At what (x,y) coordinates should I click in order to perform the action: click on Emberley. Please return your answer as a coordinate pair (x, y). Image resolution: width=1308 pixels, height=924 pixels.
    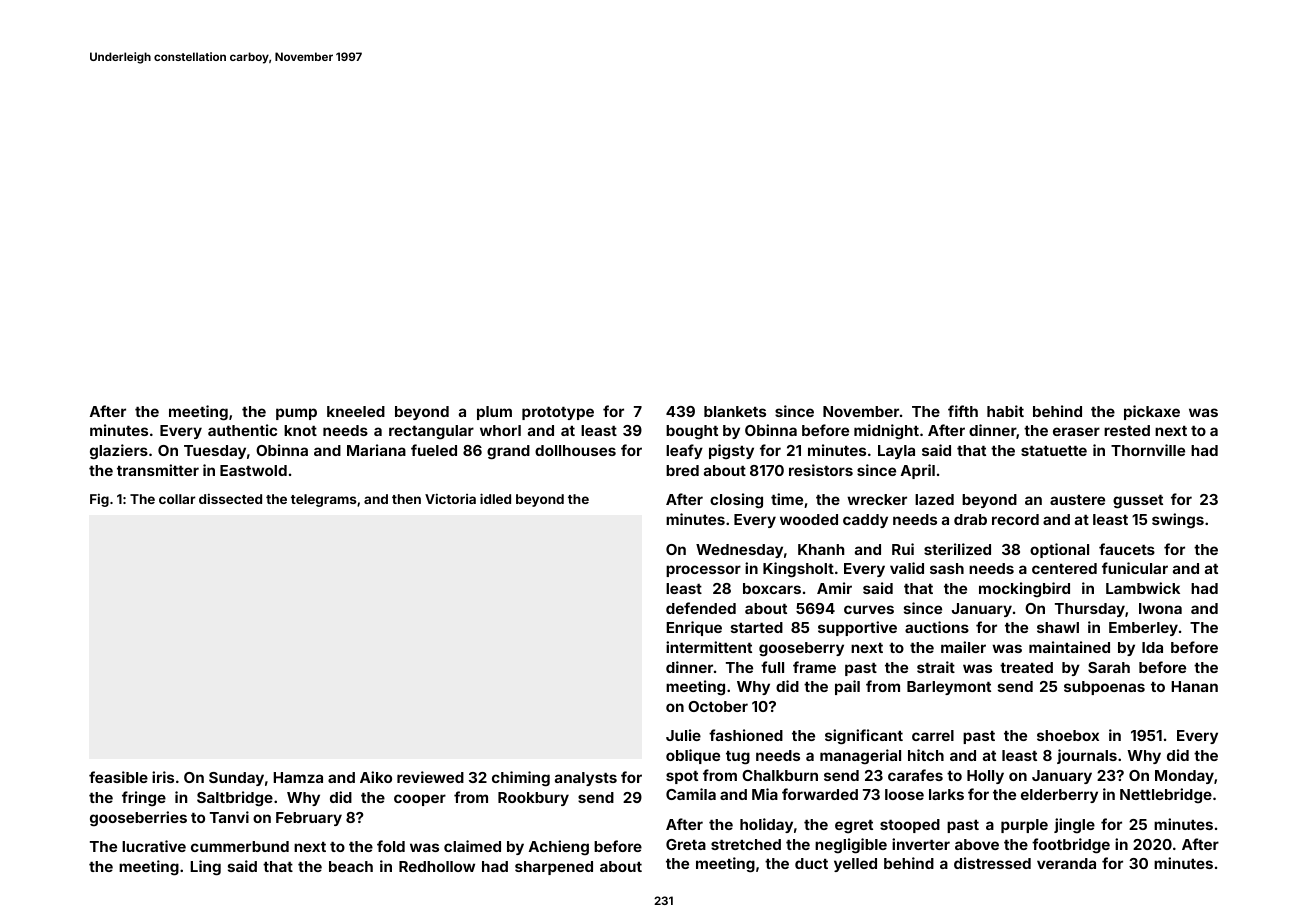
    Looking at the image, I should click on (1143, 629).
